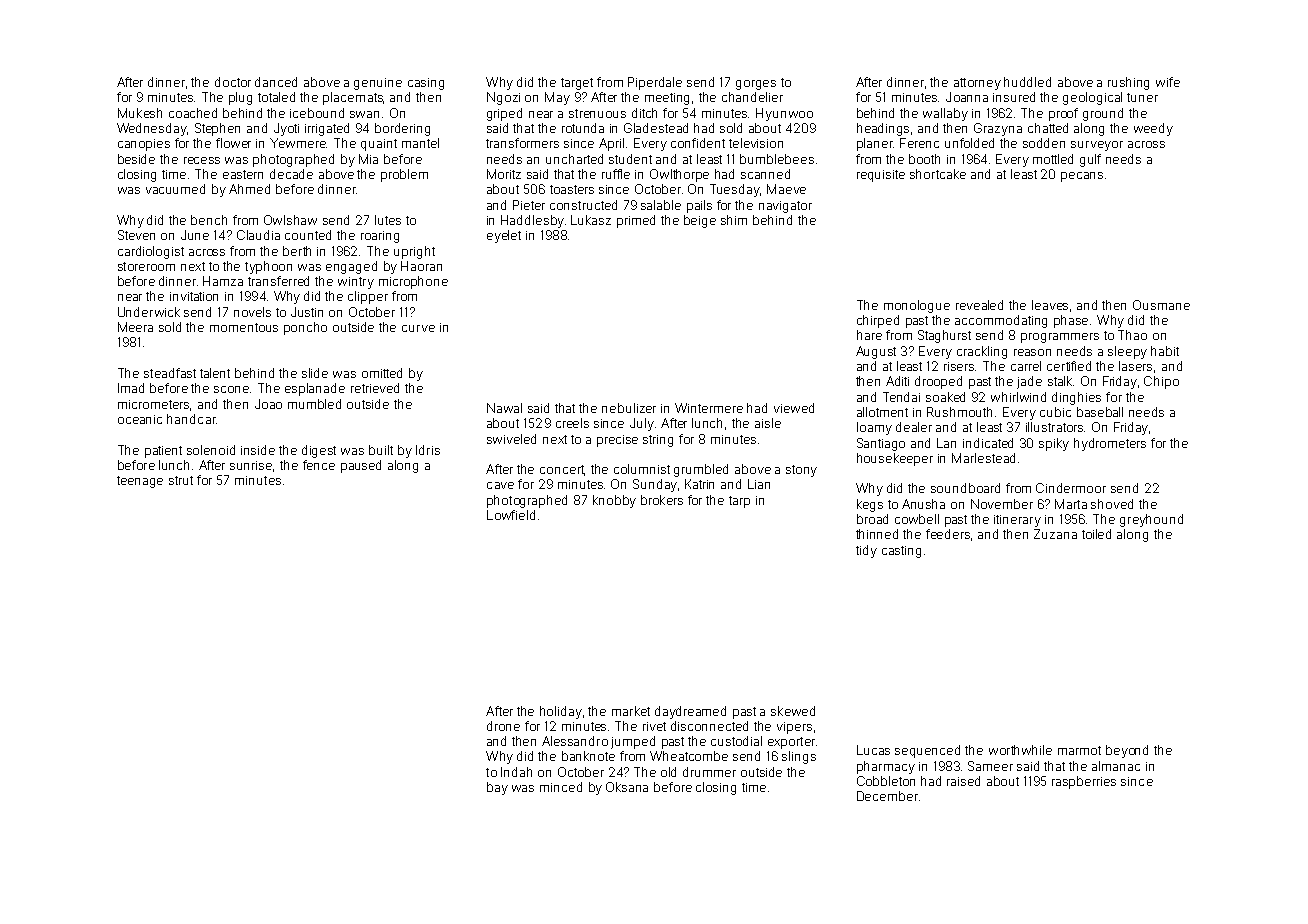 The height and width of the image is (924, 1308). I want to click on stony, so click(801, 471).
